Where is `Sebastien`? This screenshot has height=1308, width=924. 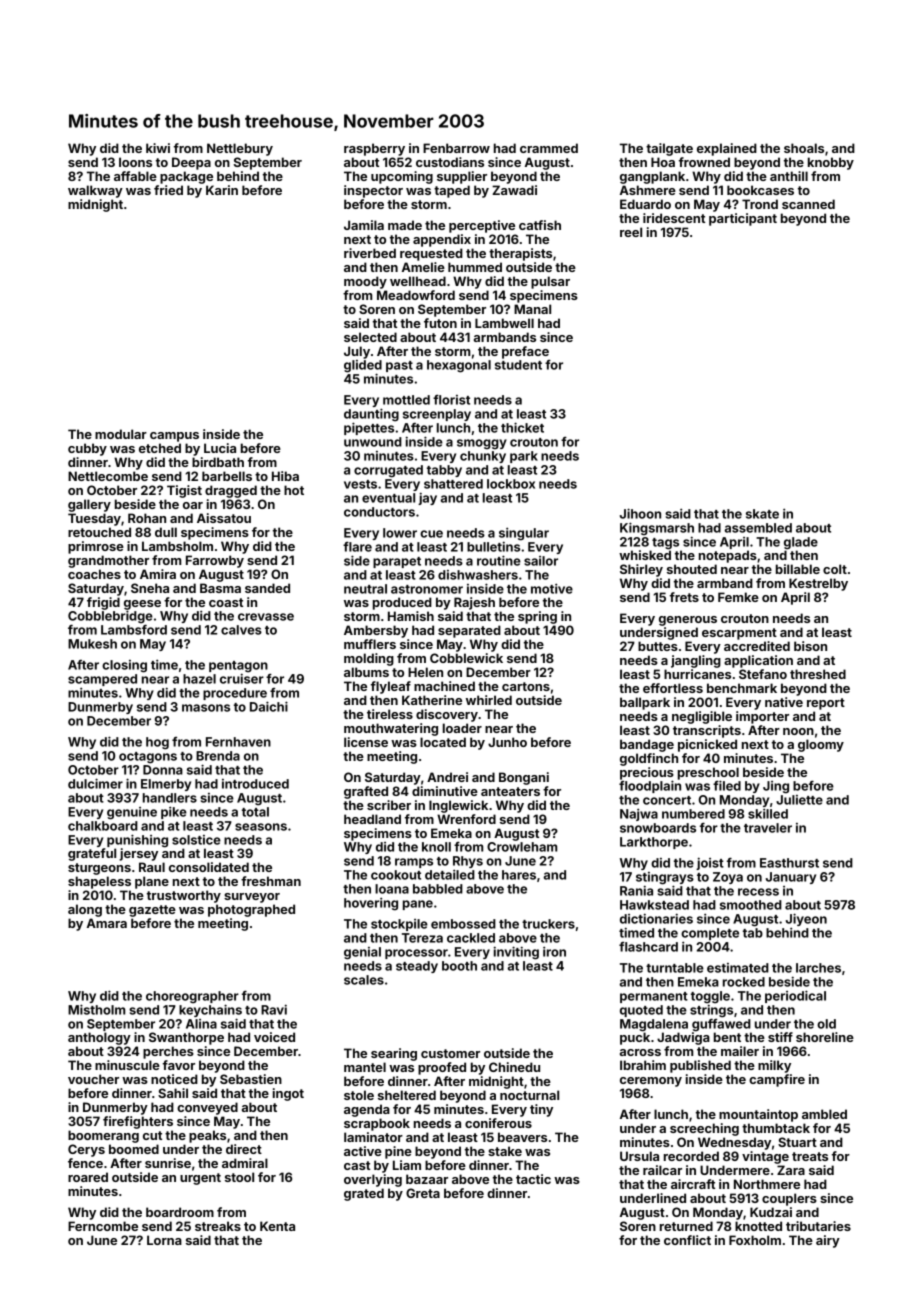
Sebastien is located at coordinates (251, 1079).
